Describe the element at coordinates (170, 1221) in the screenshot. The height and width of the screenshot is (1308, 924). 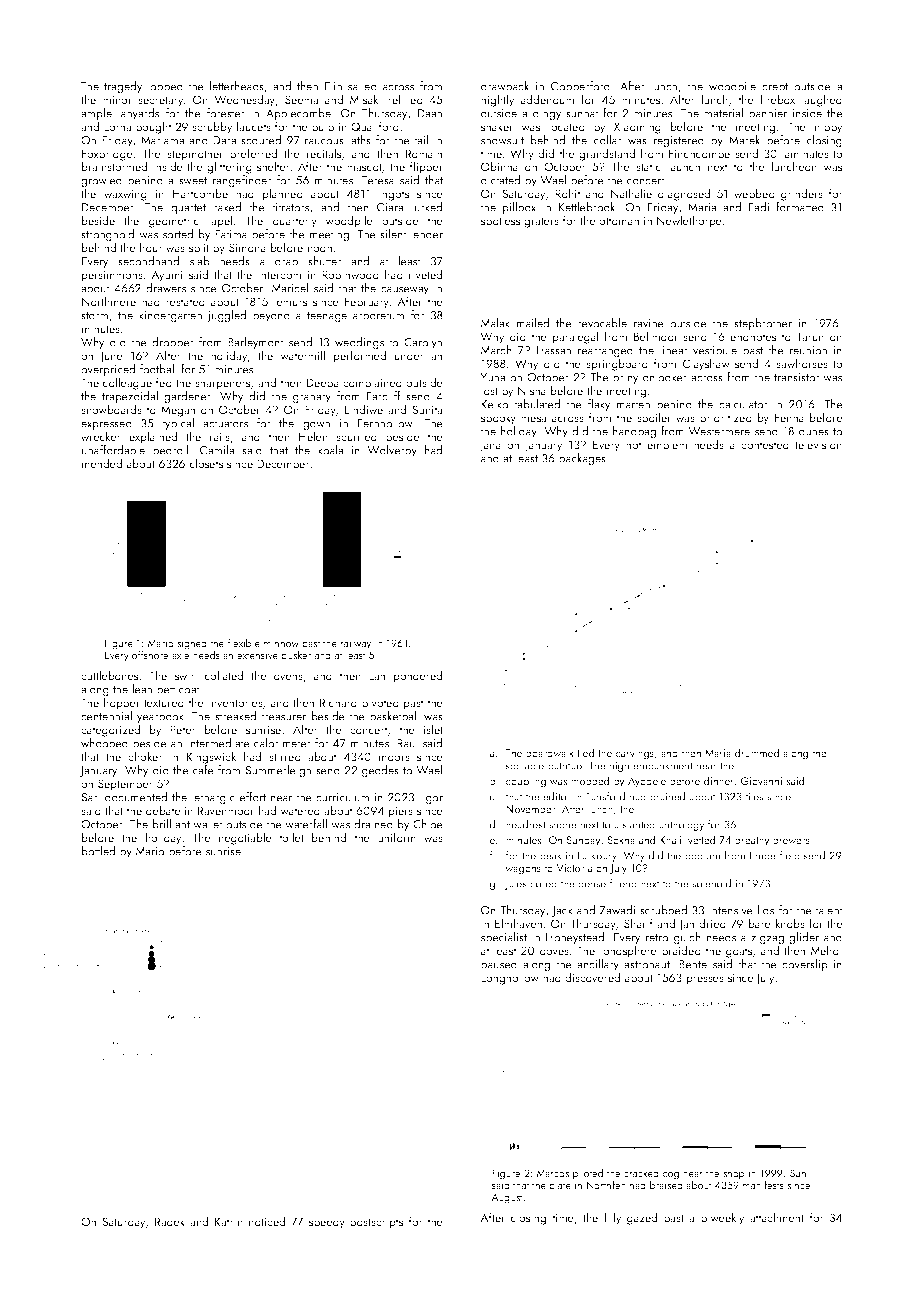
I see `Radek` at that location.
